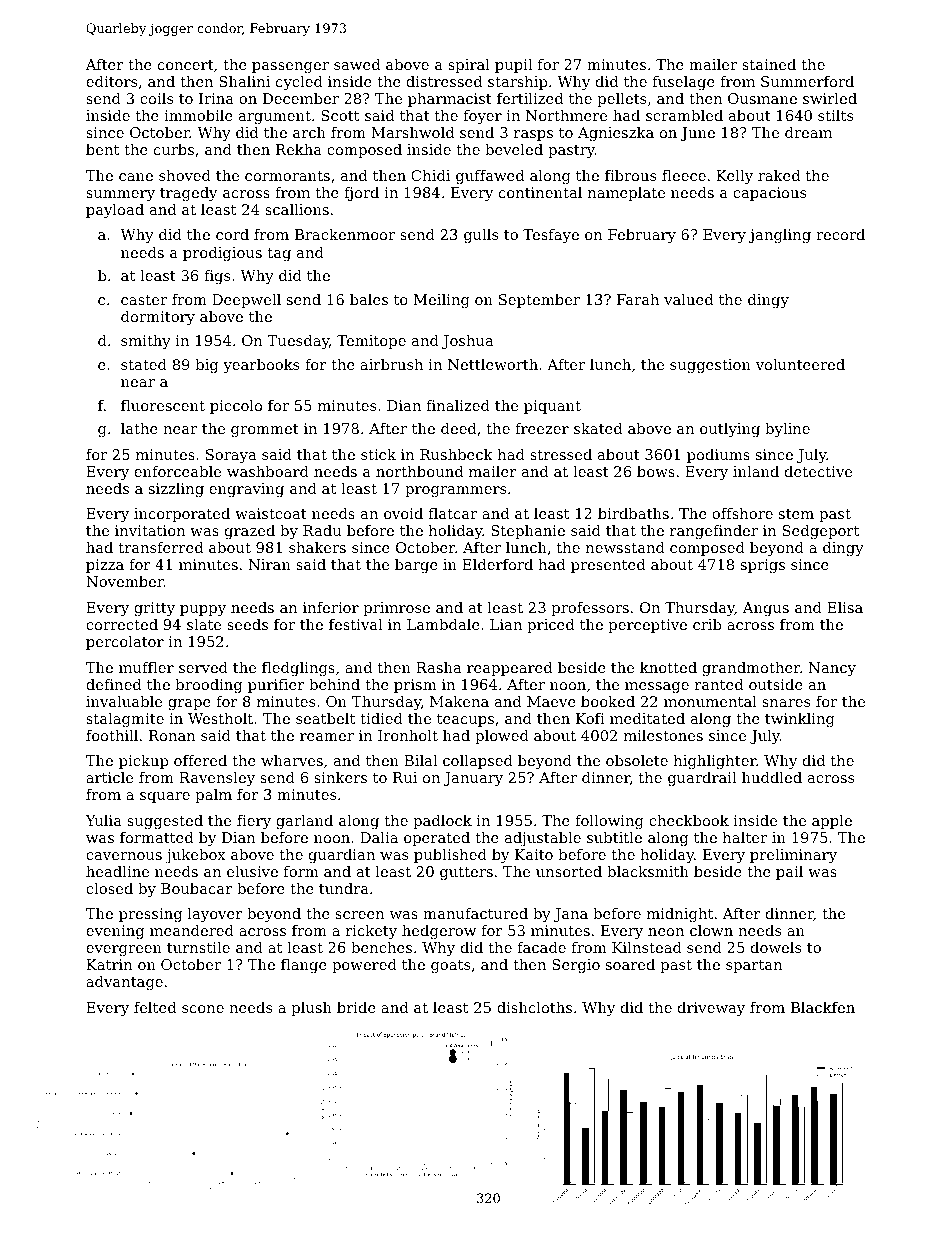 Image resolution: width=952 pixels, height=1233 pixels. Describe the element at coordinates (779, 175) in the screenshot. I see `raked` at that location.
